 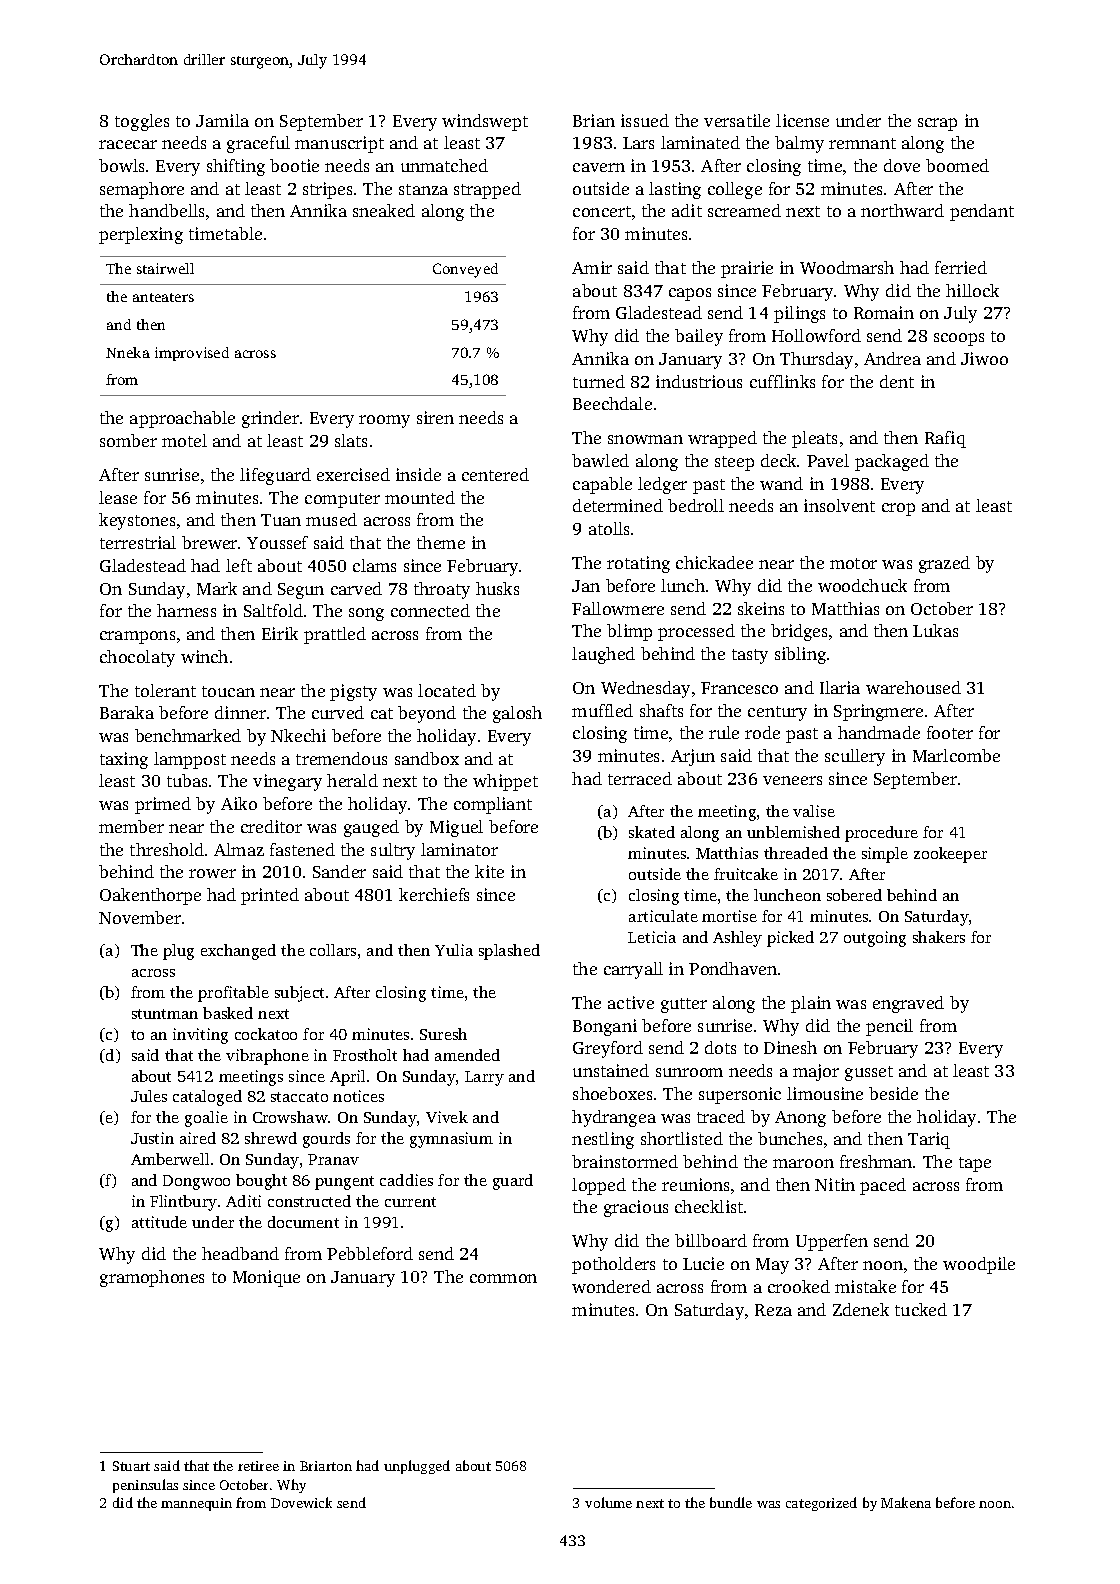 What do you see at coordinates (599, 167) in the page?
I see `cavern` at bounding box center [599, 167].
